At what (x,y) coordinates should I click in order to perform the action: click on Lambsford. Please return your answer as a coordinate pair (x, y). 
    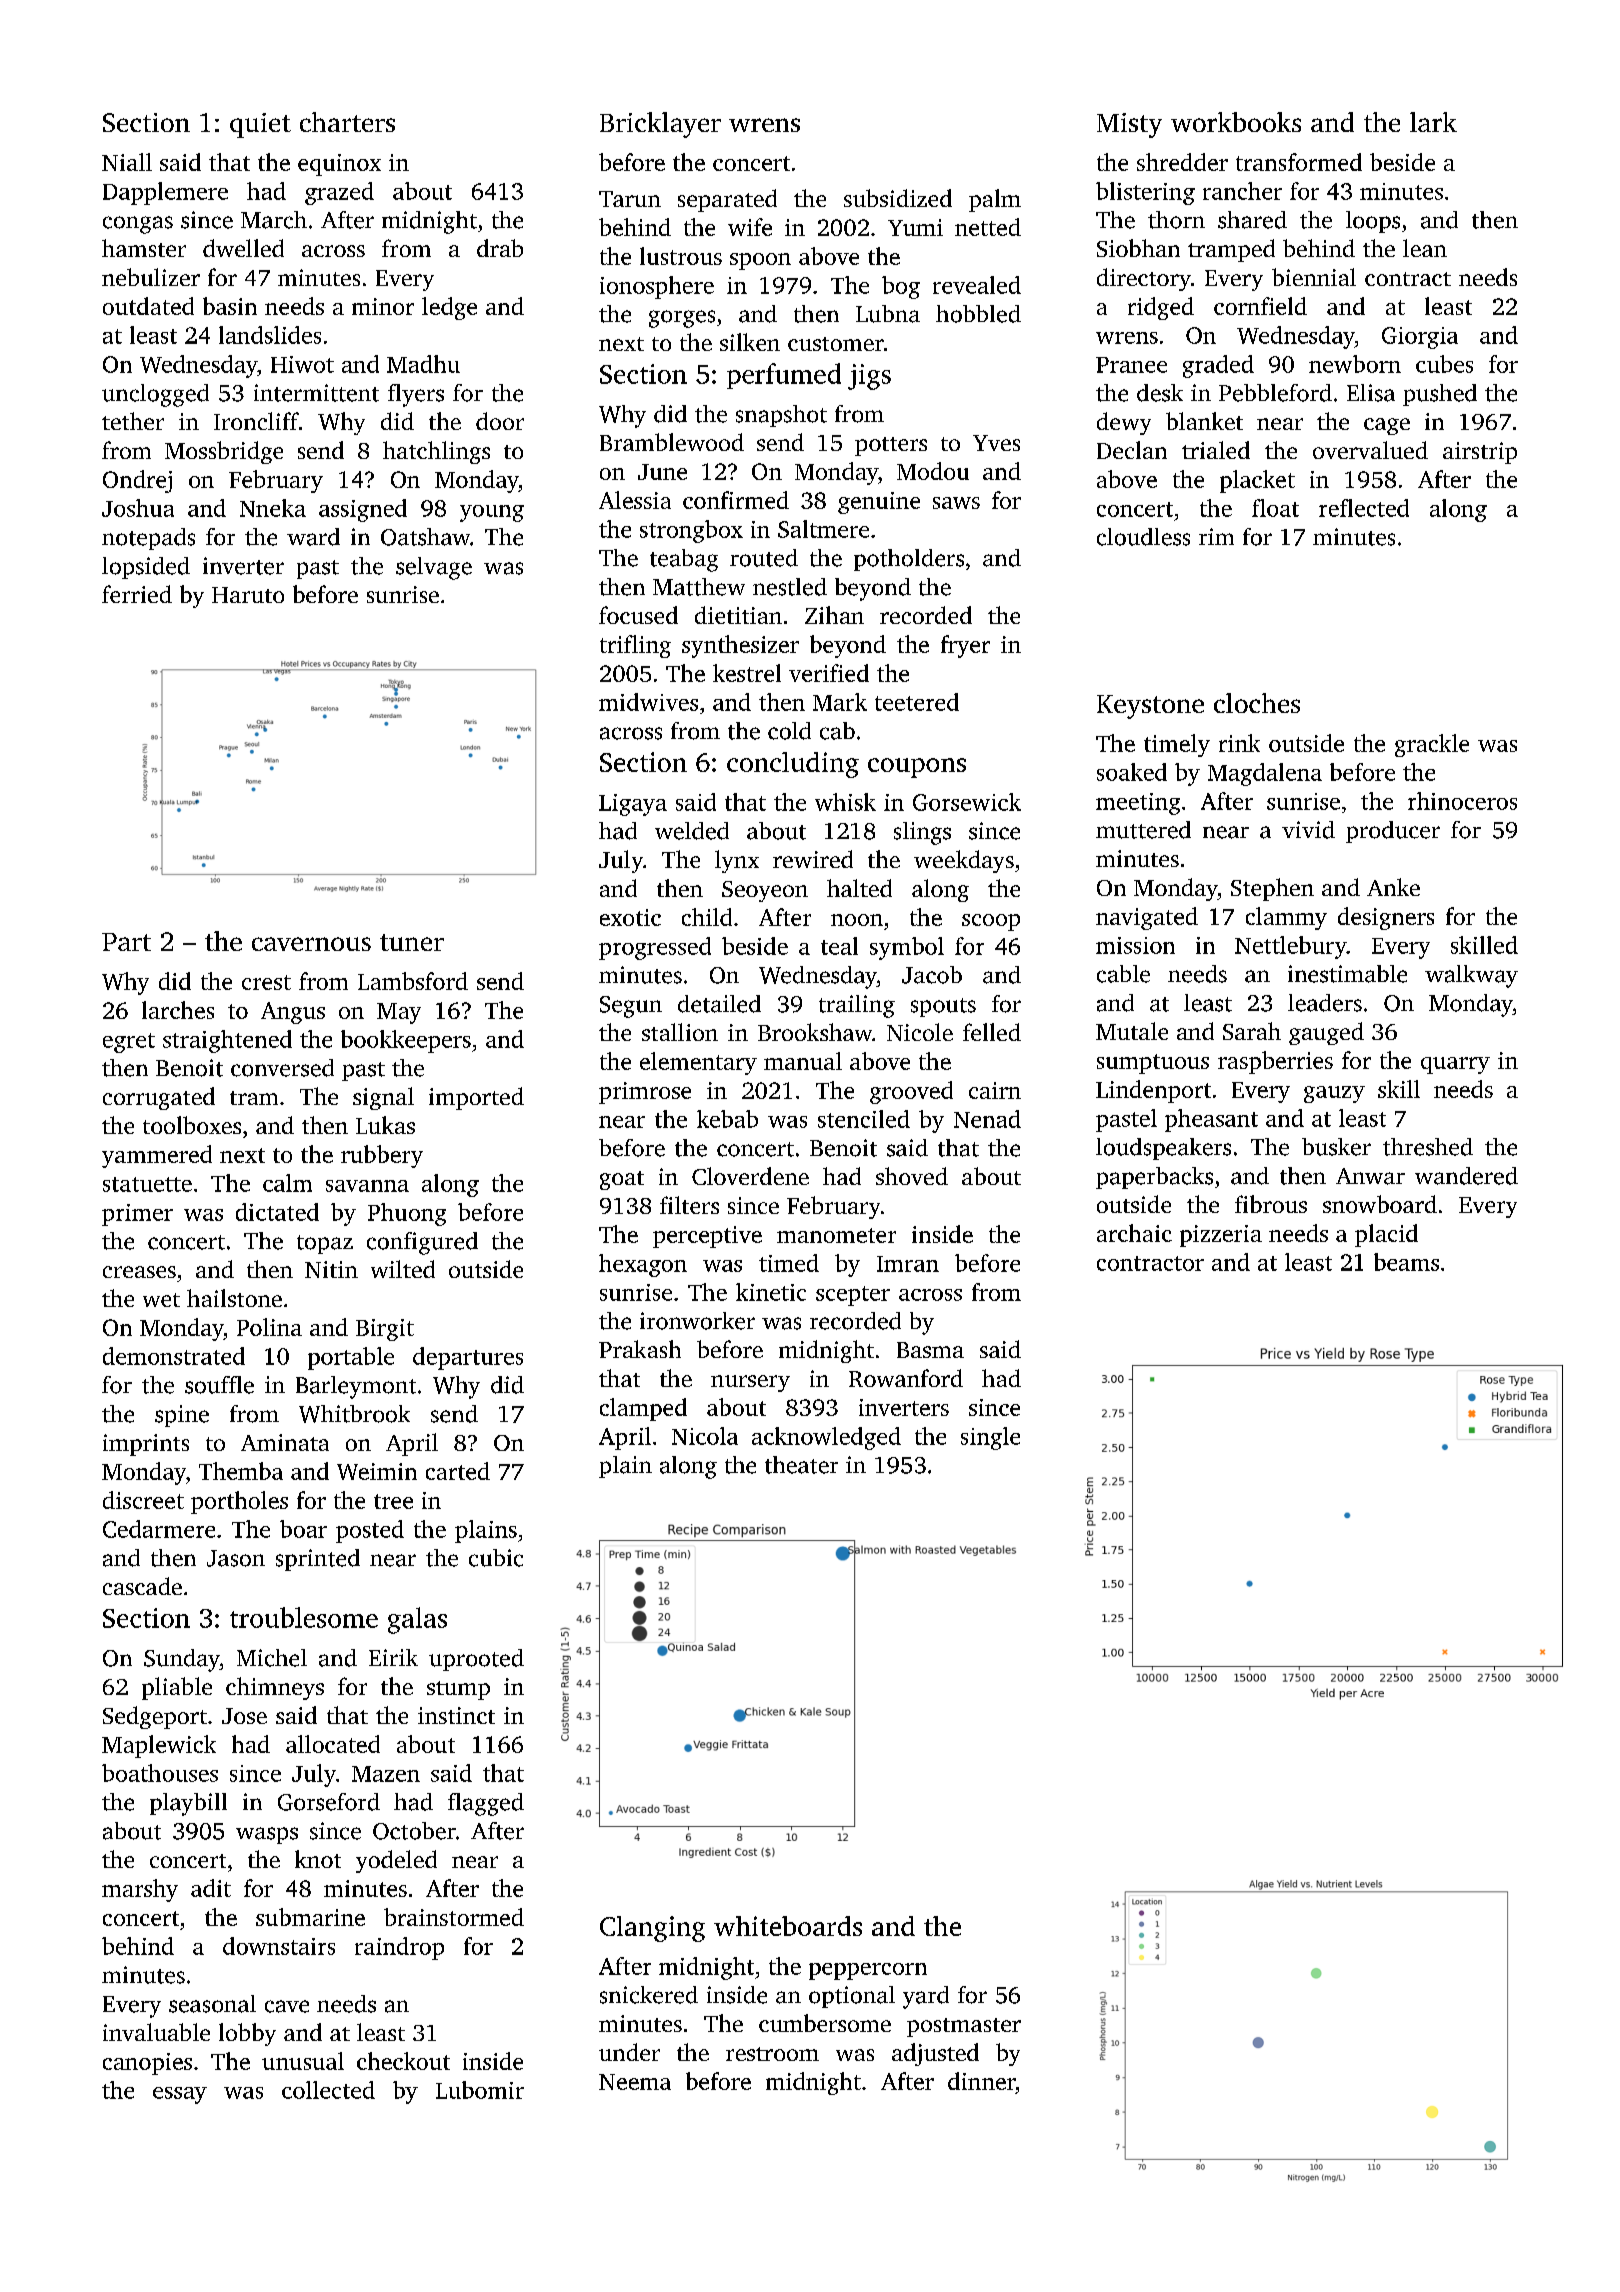
    Looking at the image, I should click on (413, 981).
